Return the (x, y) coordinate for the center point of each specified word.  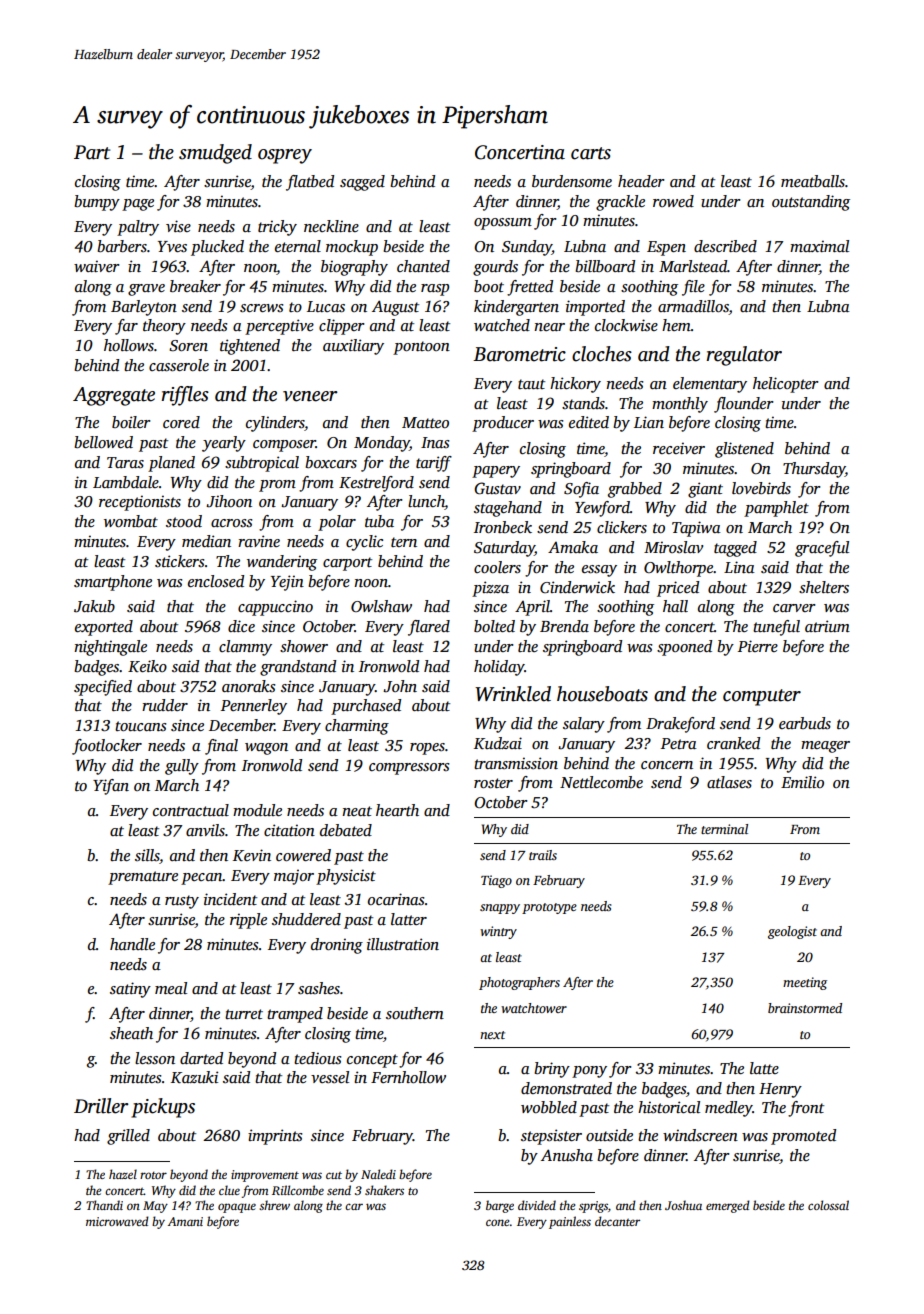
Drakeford (680, 725)
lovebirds (761, 488)
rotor (153, 1175)
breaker (195, 286)
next (492, 1035)
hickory (575, 385)
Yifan (111, 787)
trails (543, 855)
